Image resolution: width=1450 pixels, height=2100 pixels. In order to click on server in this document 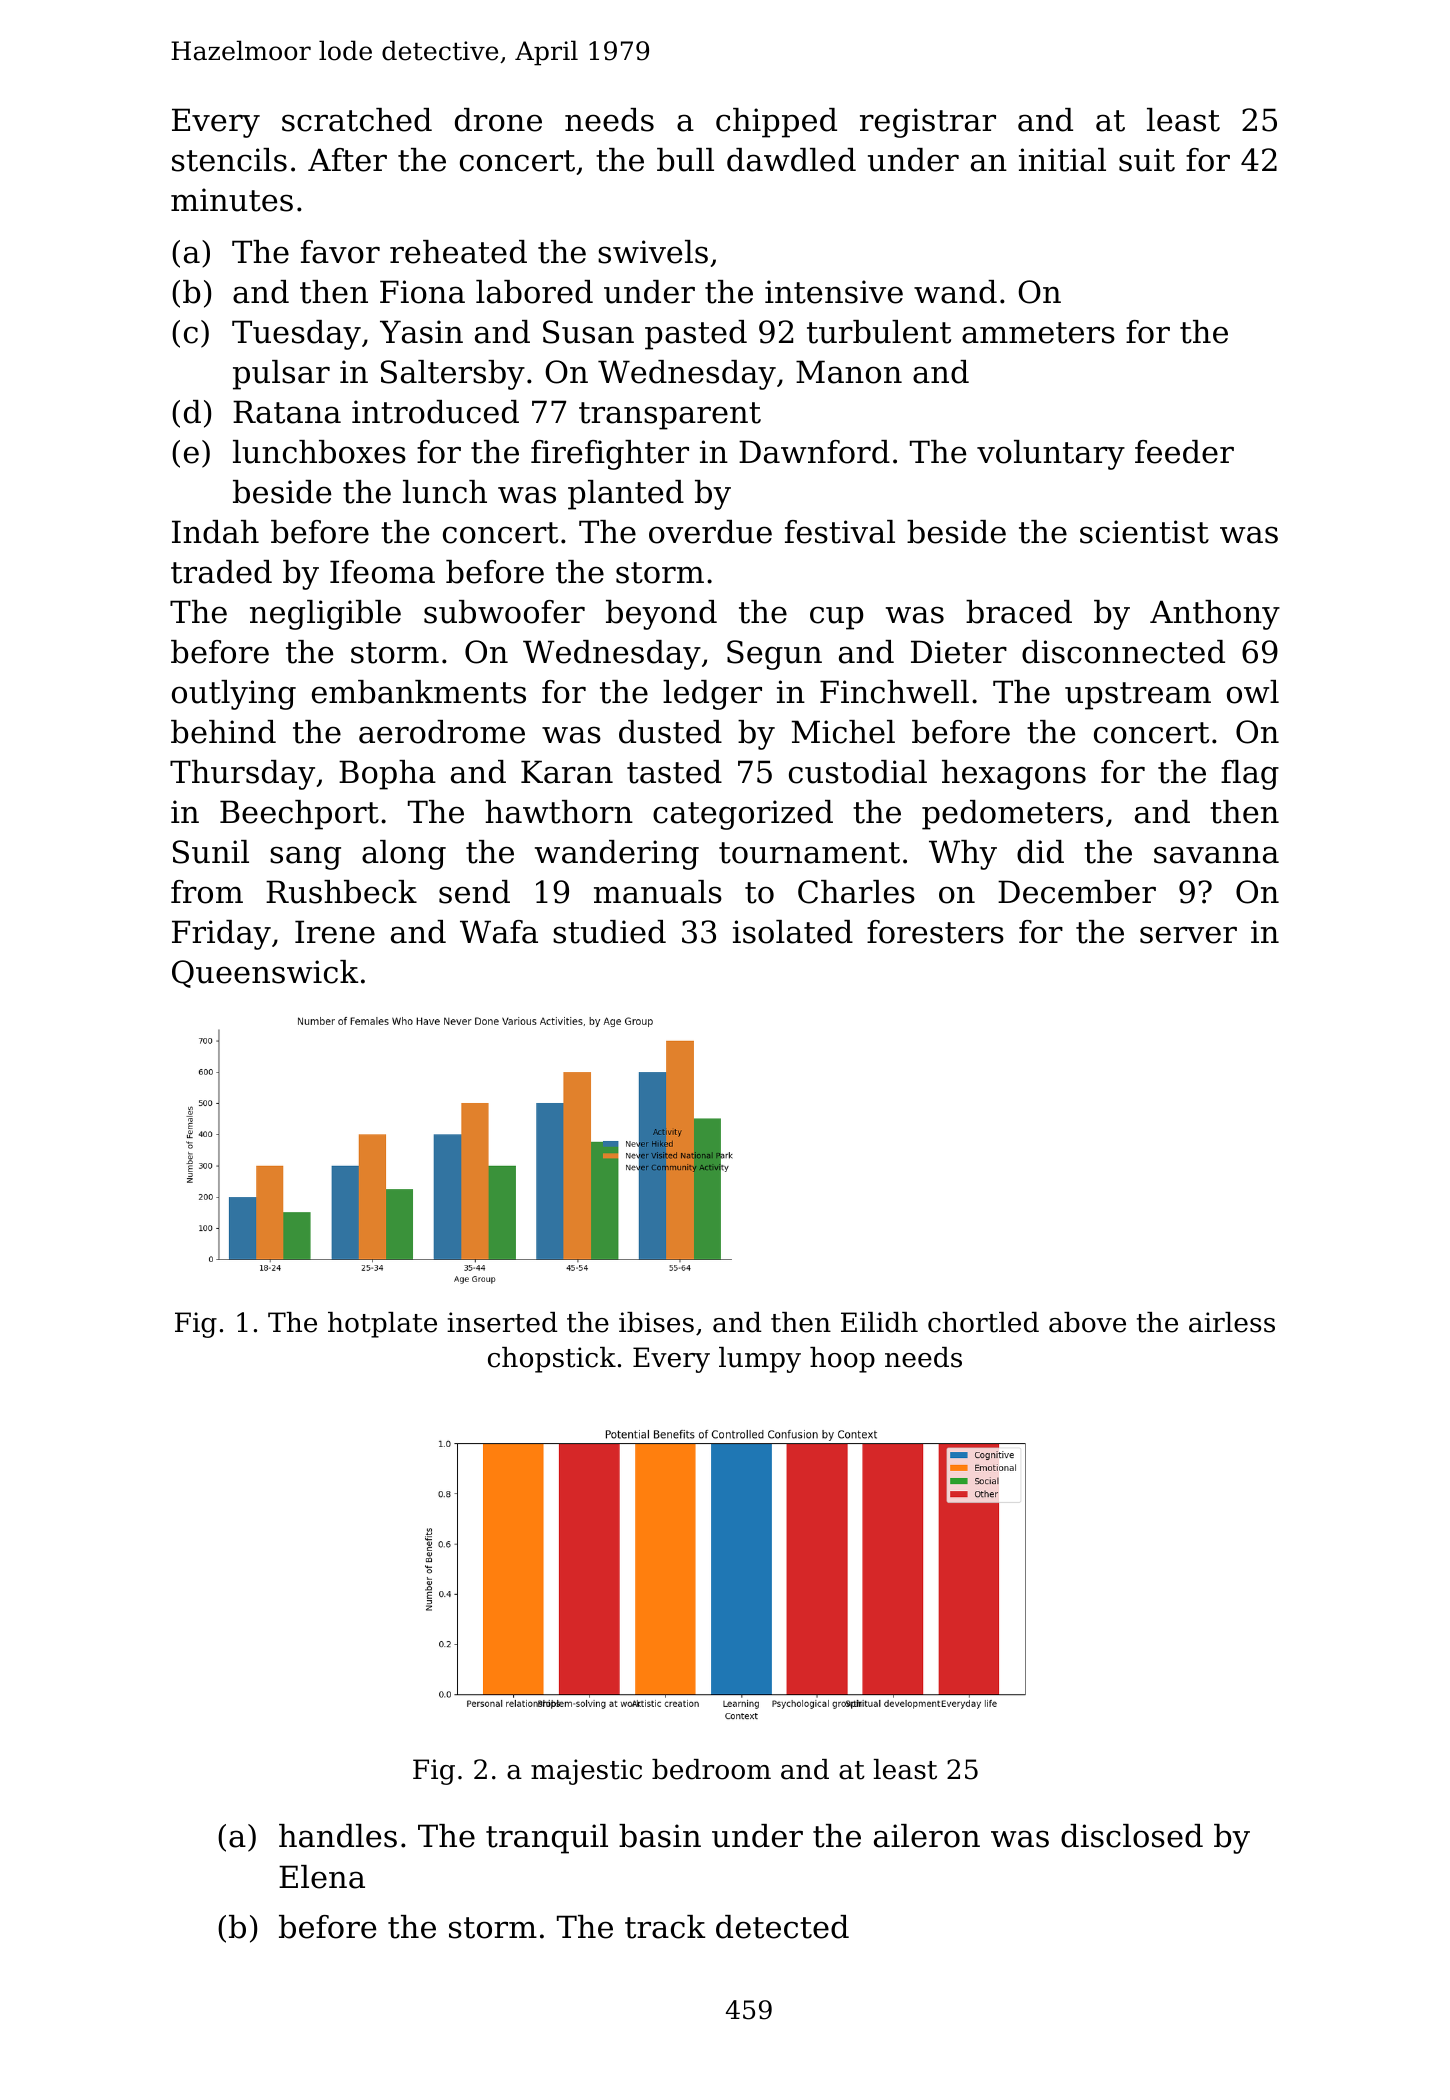, I will do `click(1188, 935)`.
